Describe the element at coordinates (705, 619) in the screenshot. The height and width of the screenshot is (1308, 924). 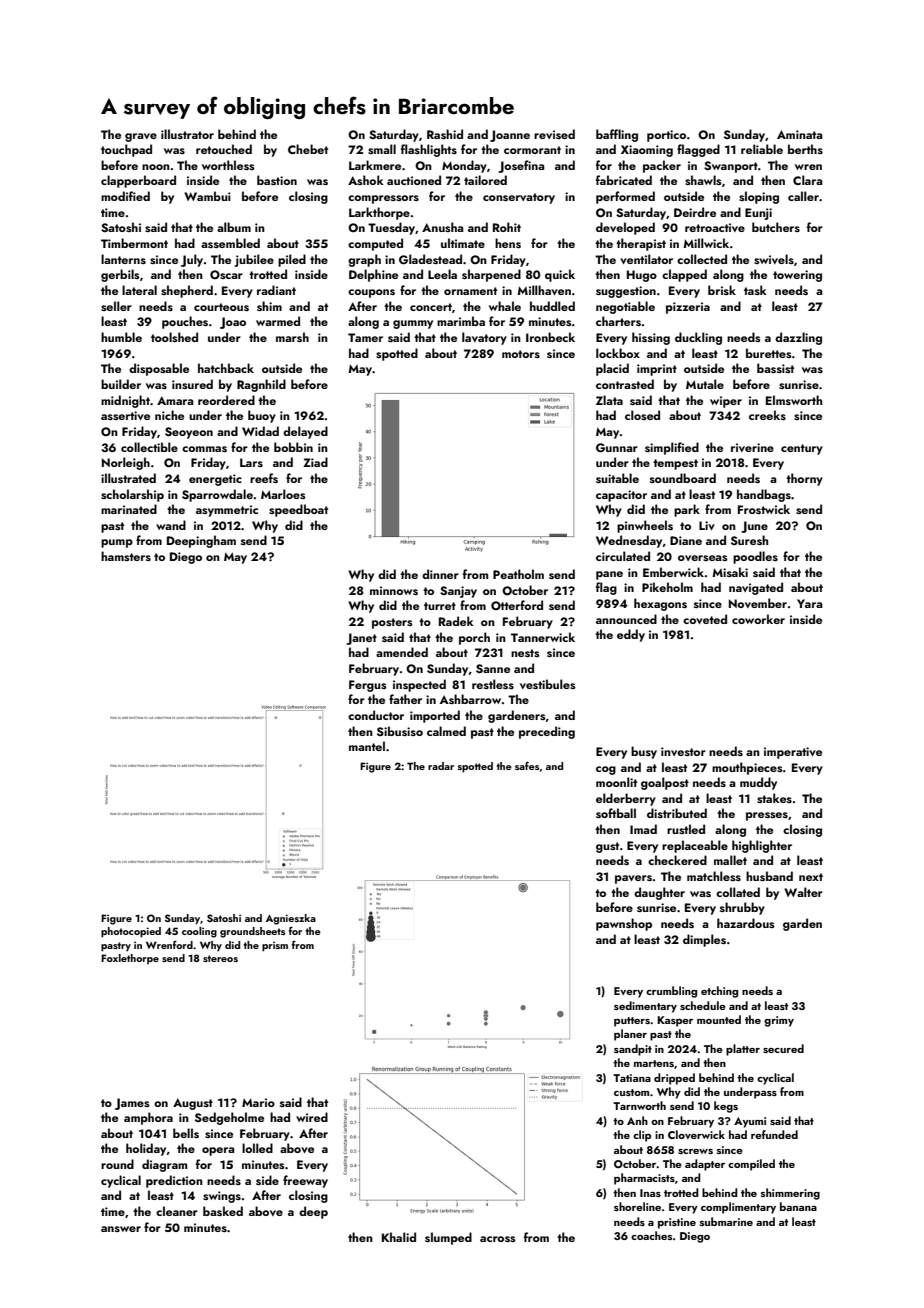
I see `coveted` at that location.
